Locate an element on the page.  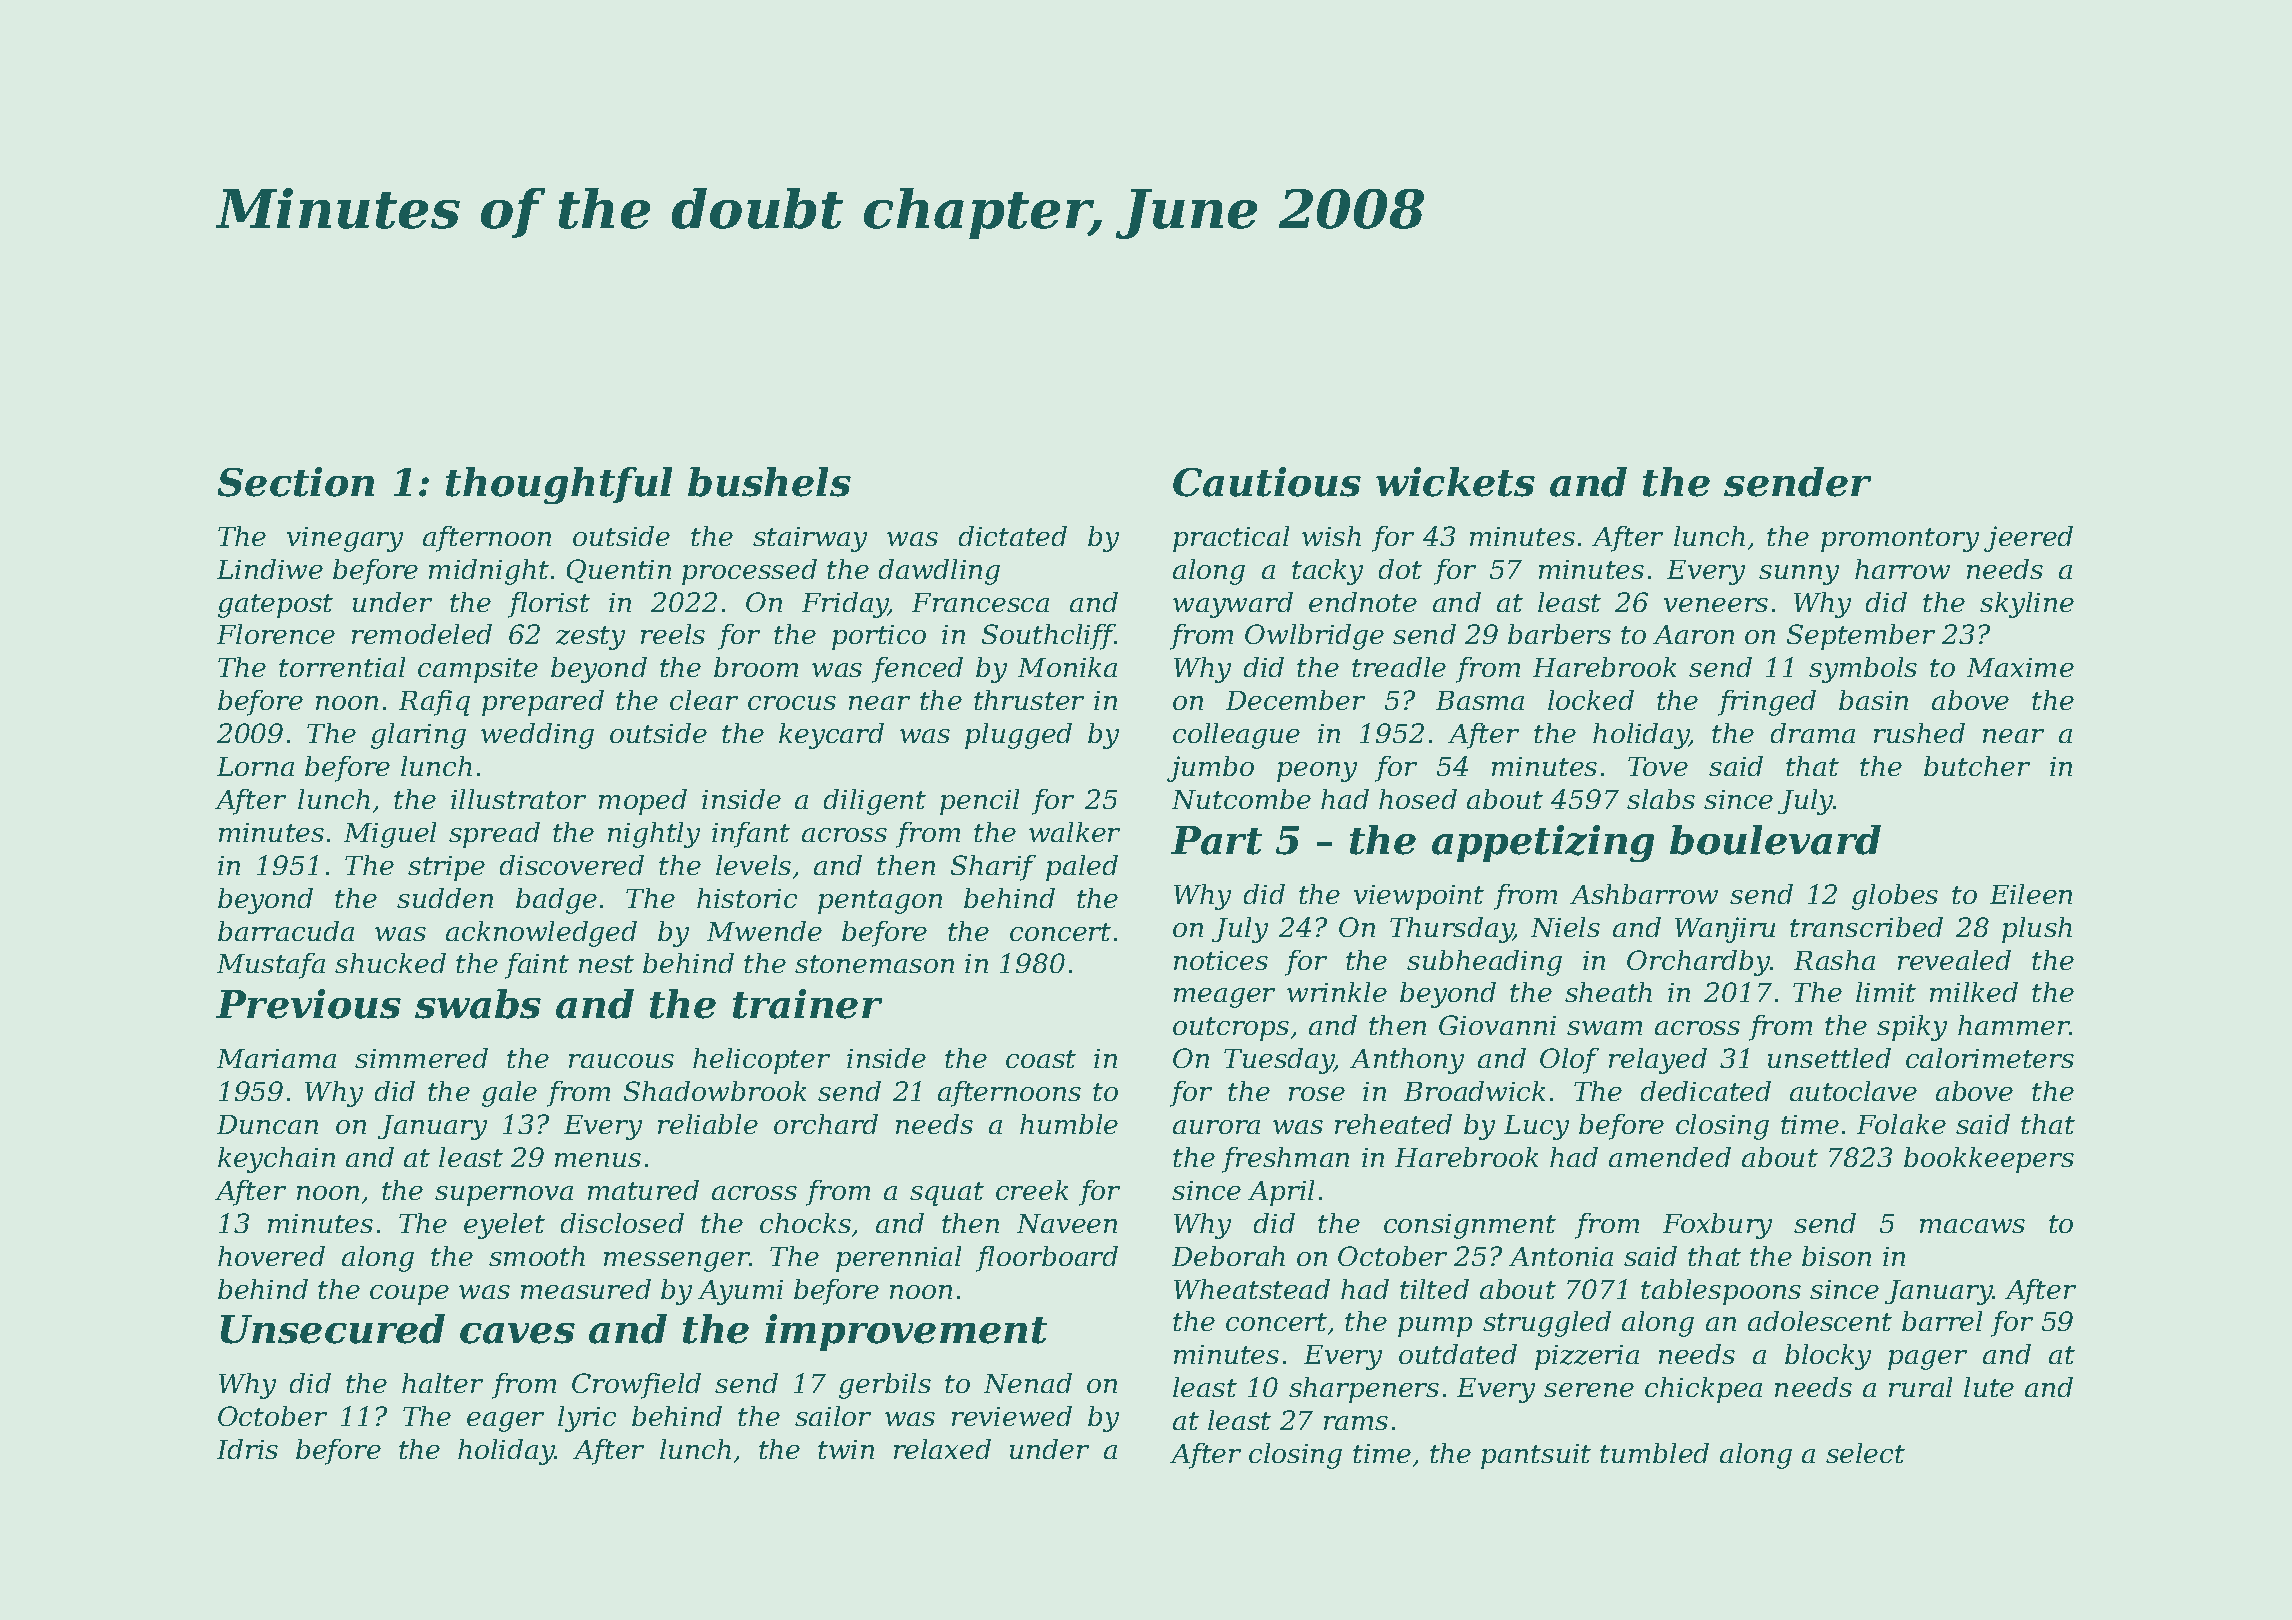
stairway is located at coordinates (810, 539).
